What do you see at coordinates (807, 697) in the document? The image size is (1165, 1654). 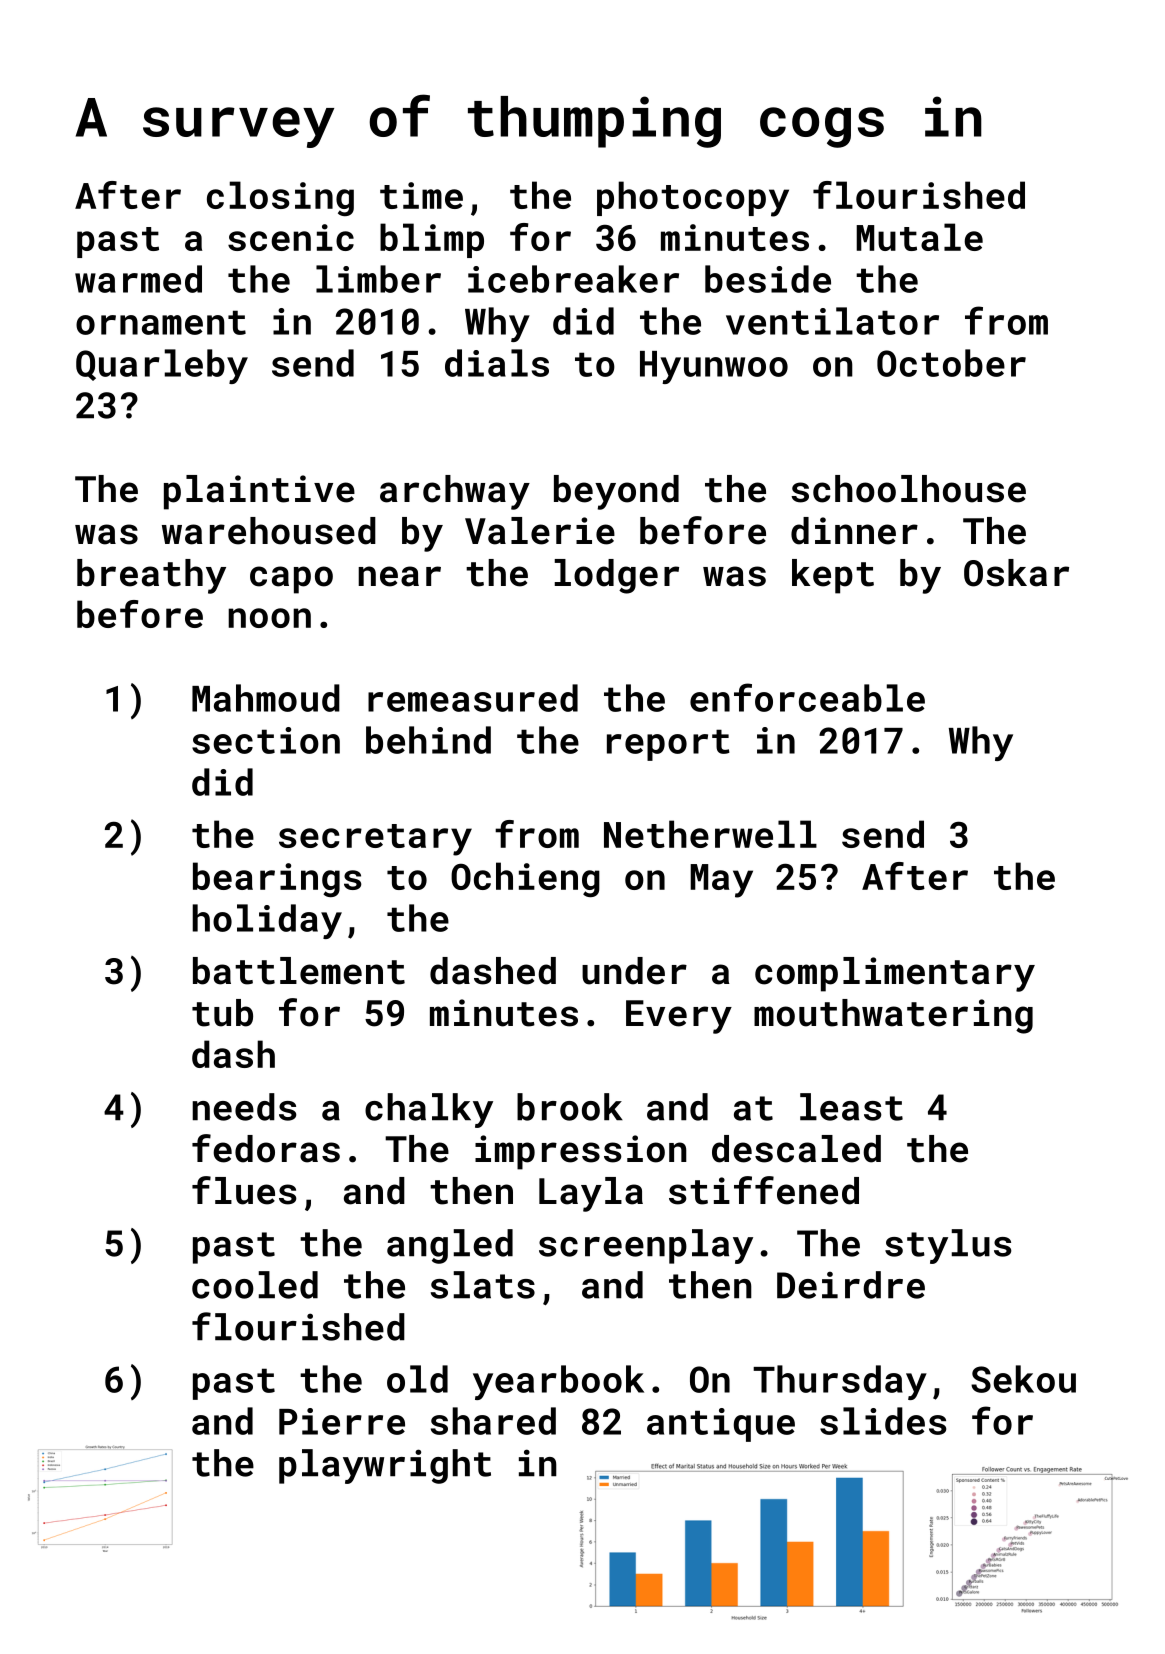 I see `enforceable` at bounding box center [807, 697].
